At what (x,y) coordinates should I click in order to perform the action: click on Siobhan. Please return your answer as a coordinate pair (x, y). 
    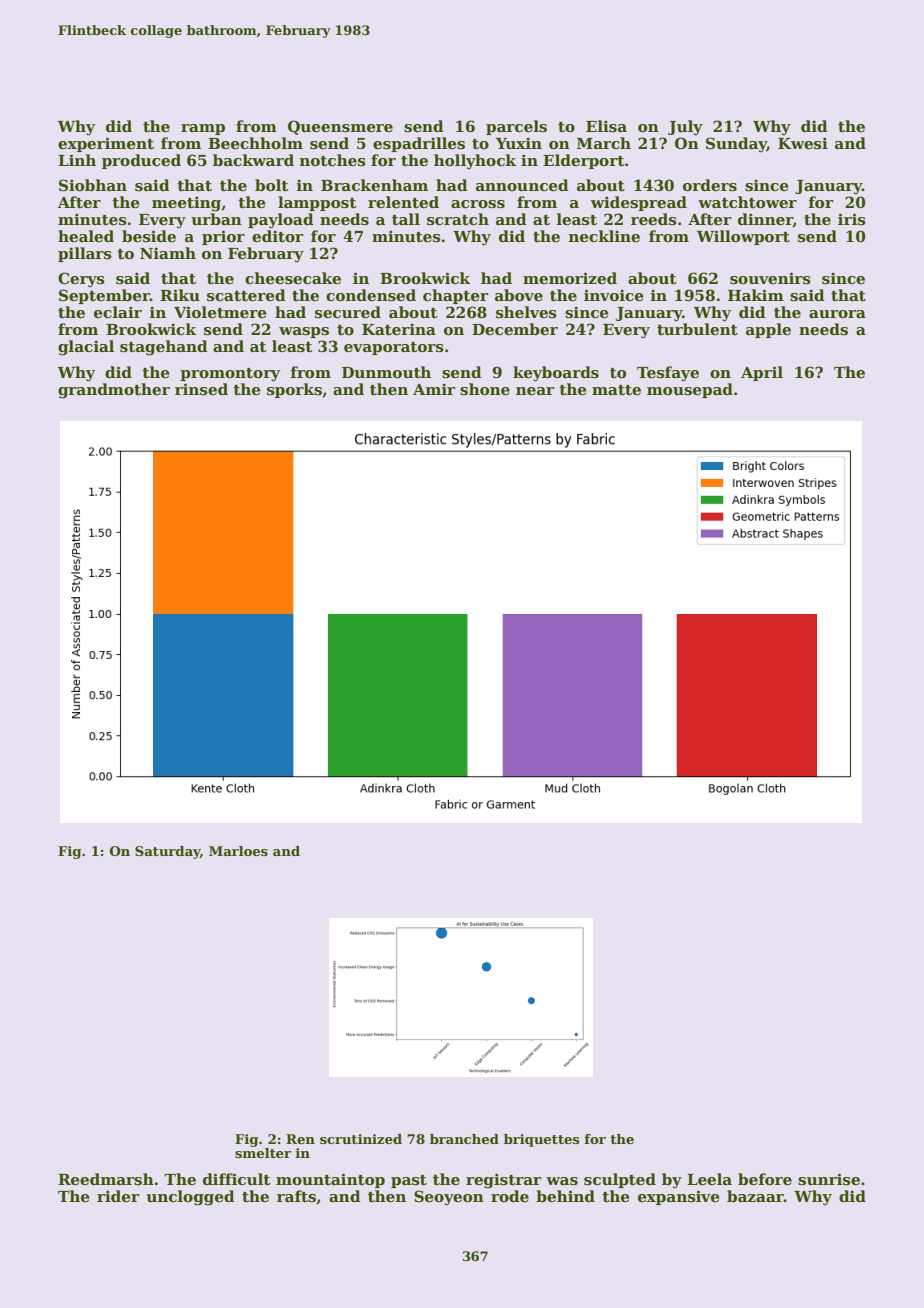
    Looking at the image, I should click on (93, 185).
